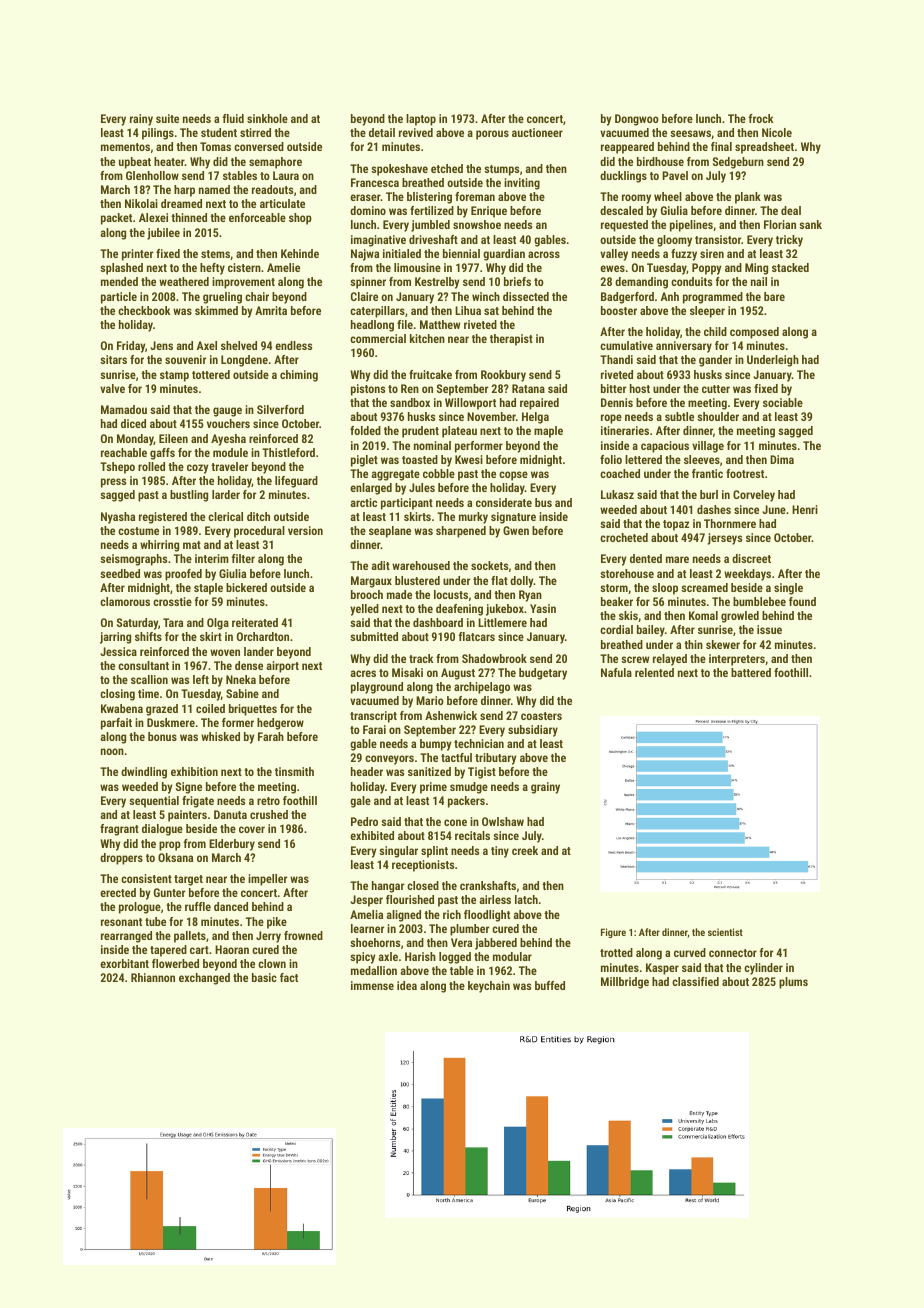 The width and height of the screenshot is (924, 1308). Describe the element at coordinates (651, 631) in the screenshot. I see `bailey` at that location.
